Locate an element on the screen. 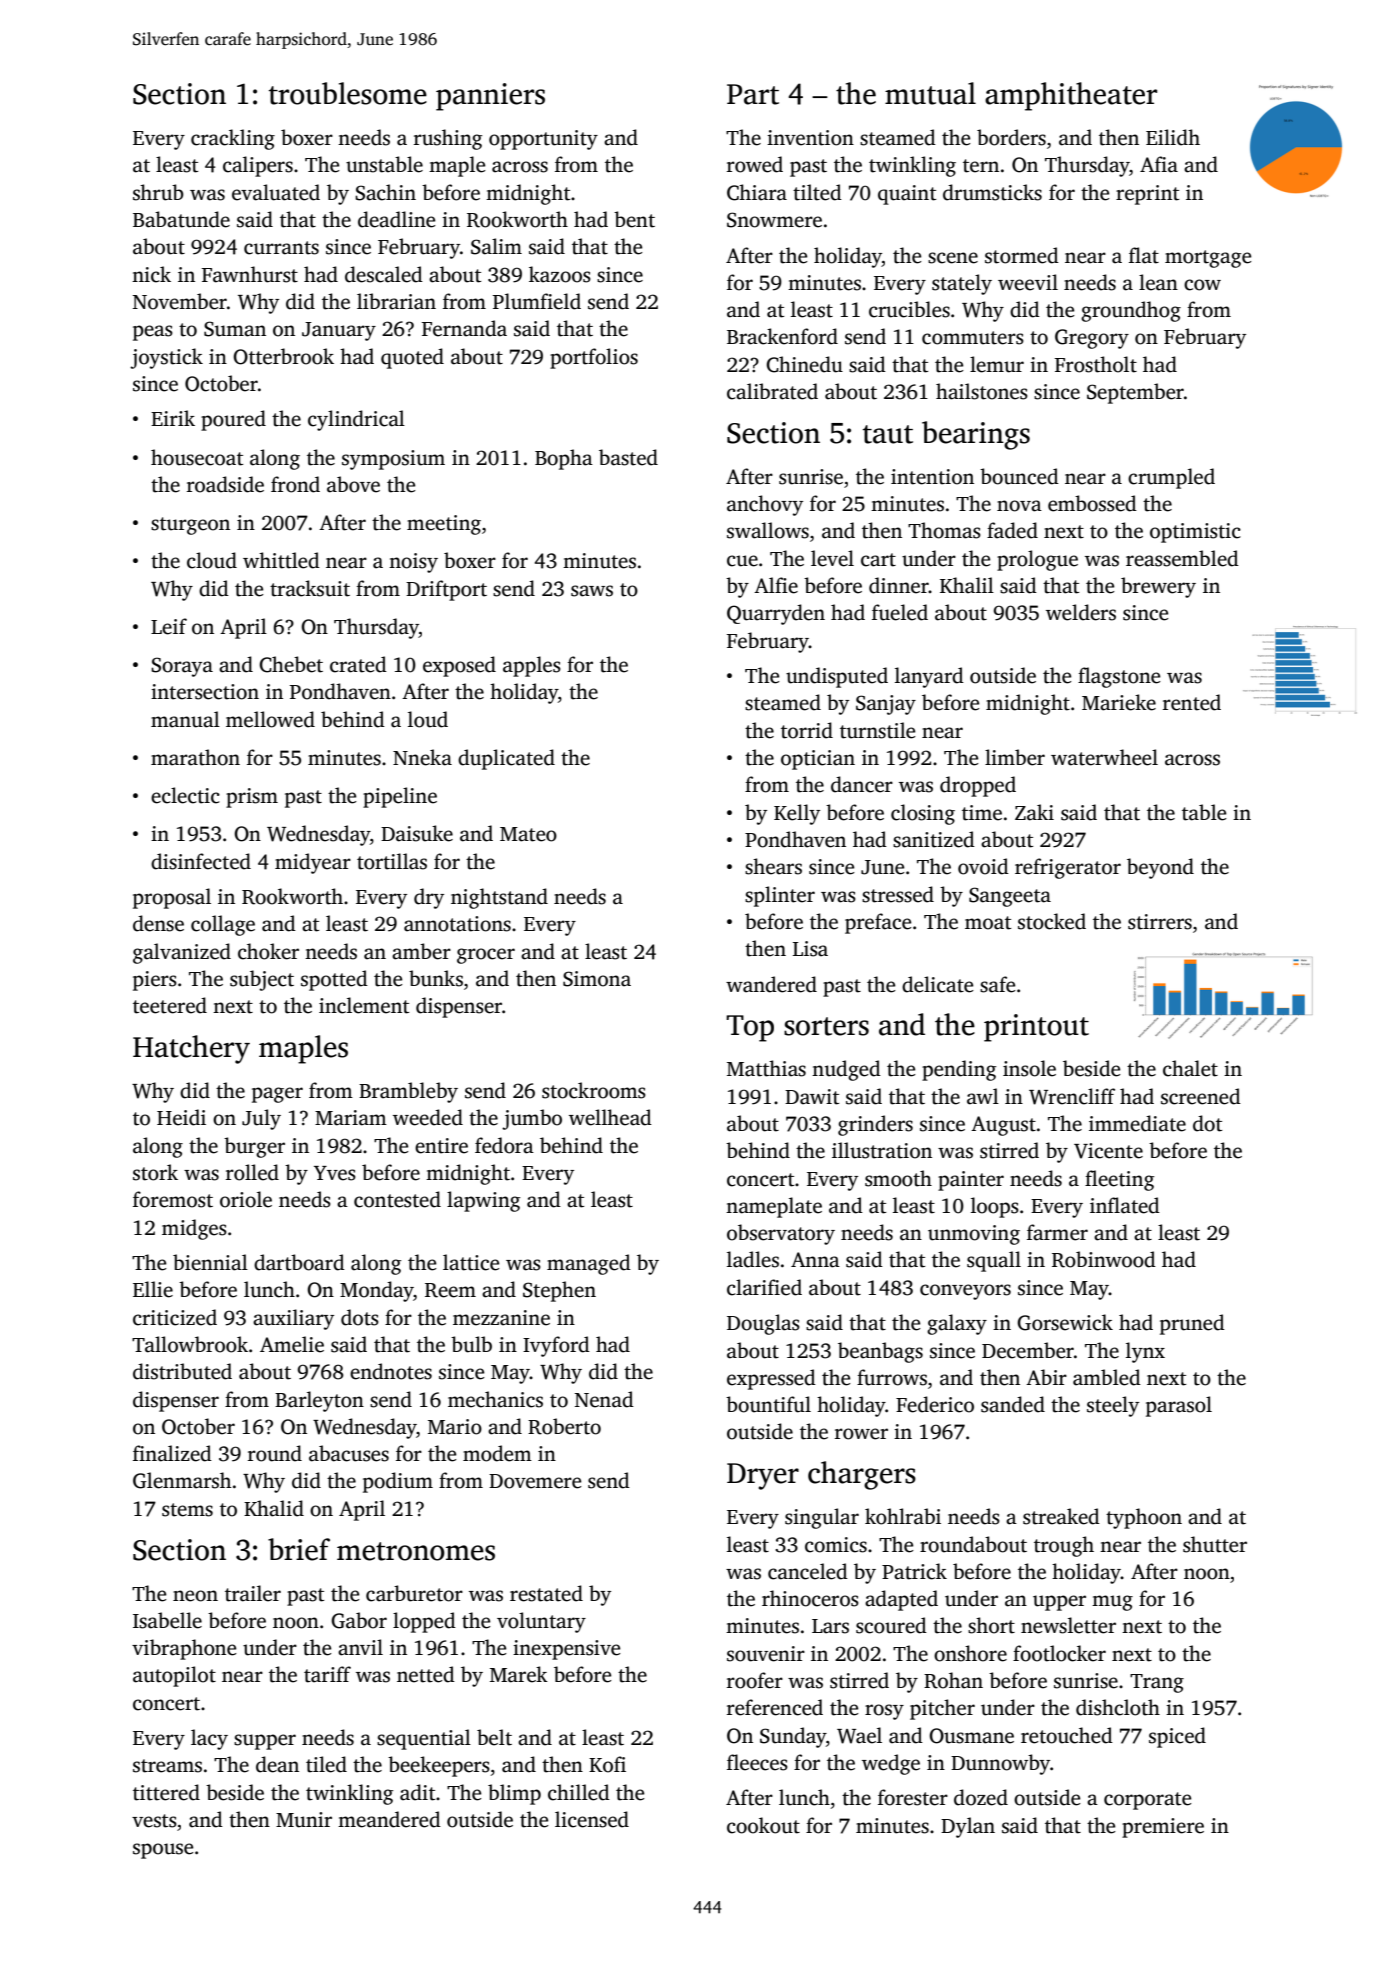 The height and width of the screenshot is (1969, 1386). shrub is located at coordinates (158, 192).
